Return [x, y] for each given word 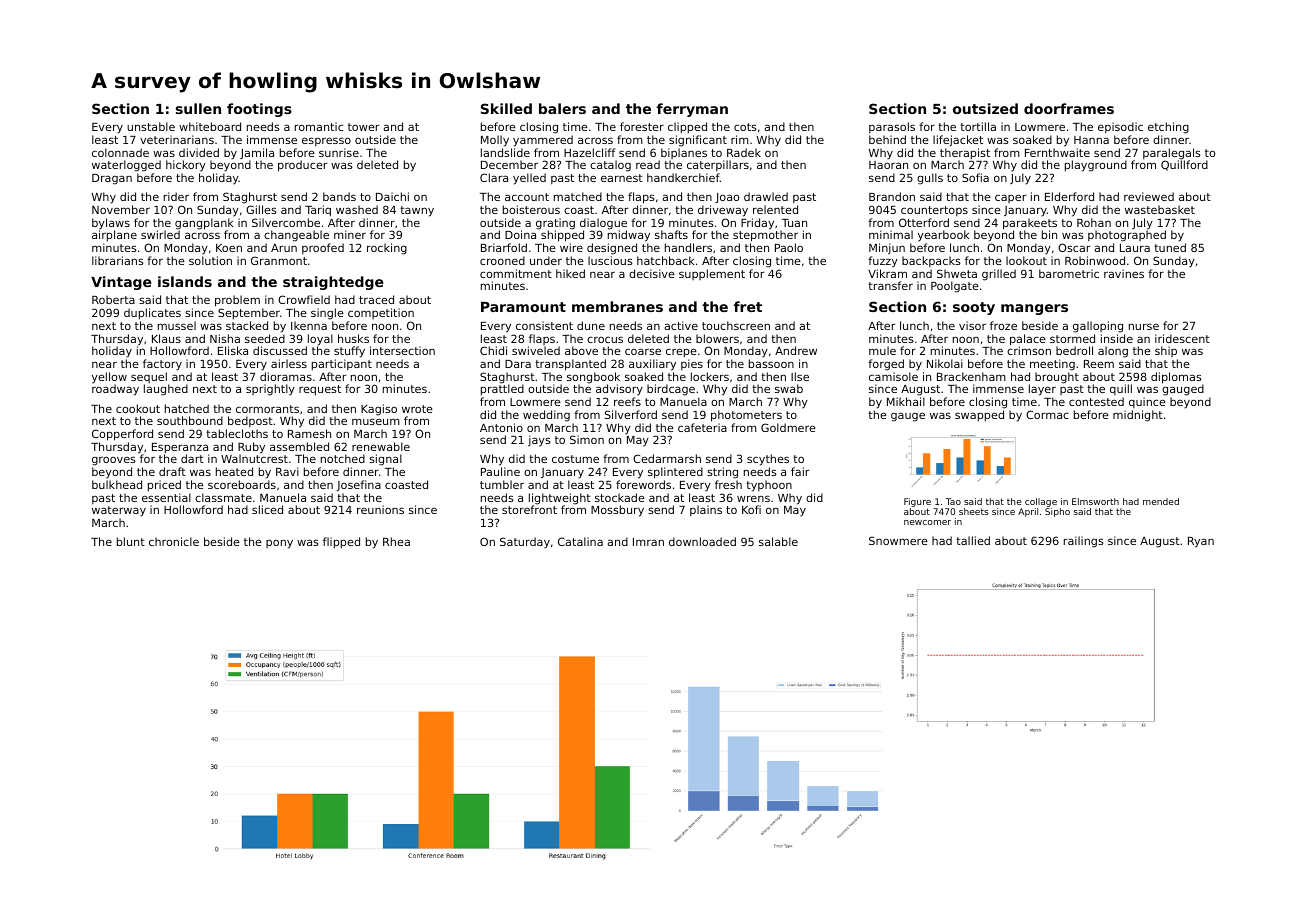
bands [339, 196]
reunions [380, 509]
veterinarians [177, 139]
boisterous [531, 209]
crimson [1029, 350]
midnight [1138, 416]
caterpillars [718, 165]
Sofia [975, 177]
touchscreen [736, 325]
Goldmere [788, 427]
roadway [115, 390]
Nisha [225, 338]
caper [1011, 198]
